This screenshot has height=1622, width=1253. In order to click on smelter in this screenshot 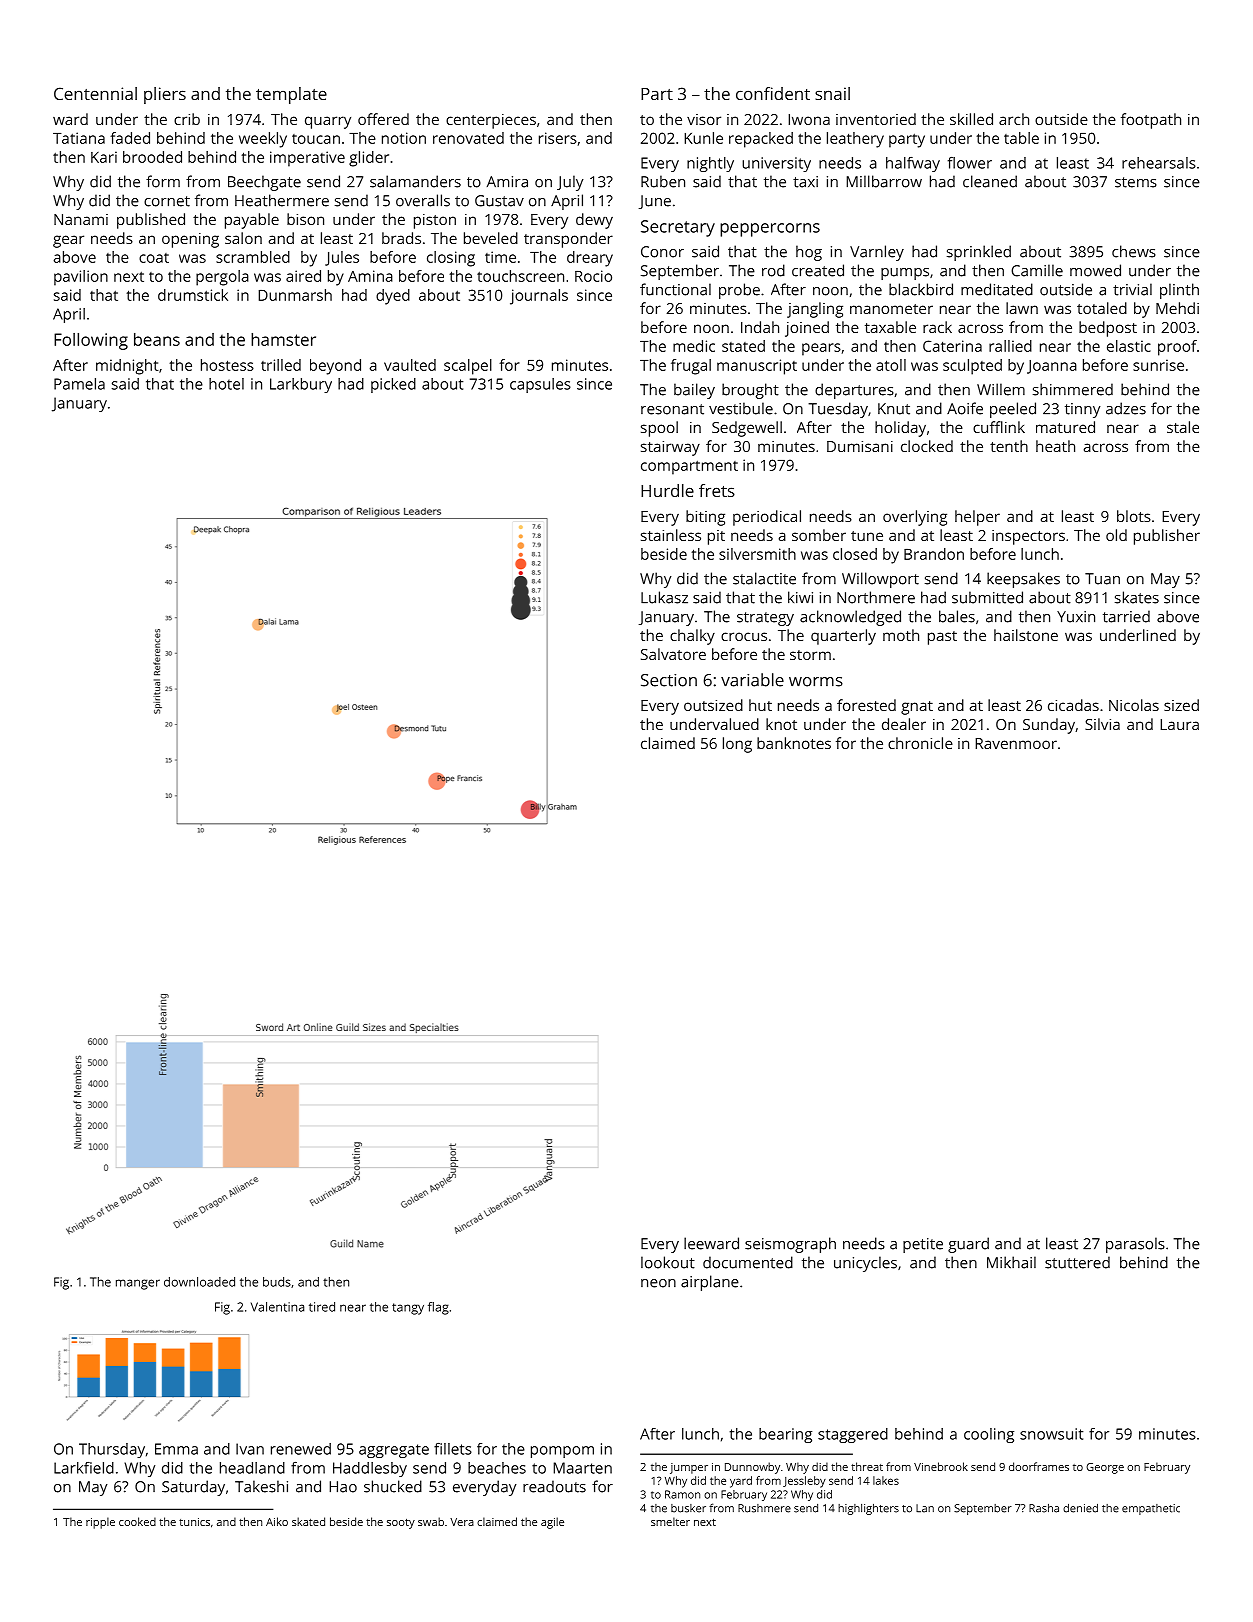, I will do `click(670, 1521)`.
